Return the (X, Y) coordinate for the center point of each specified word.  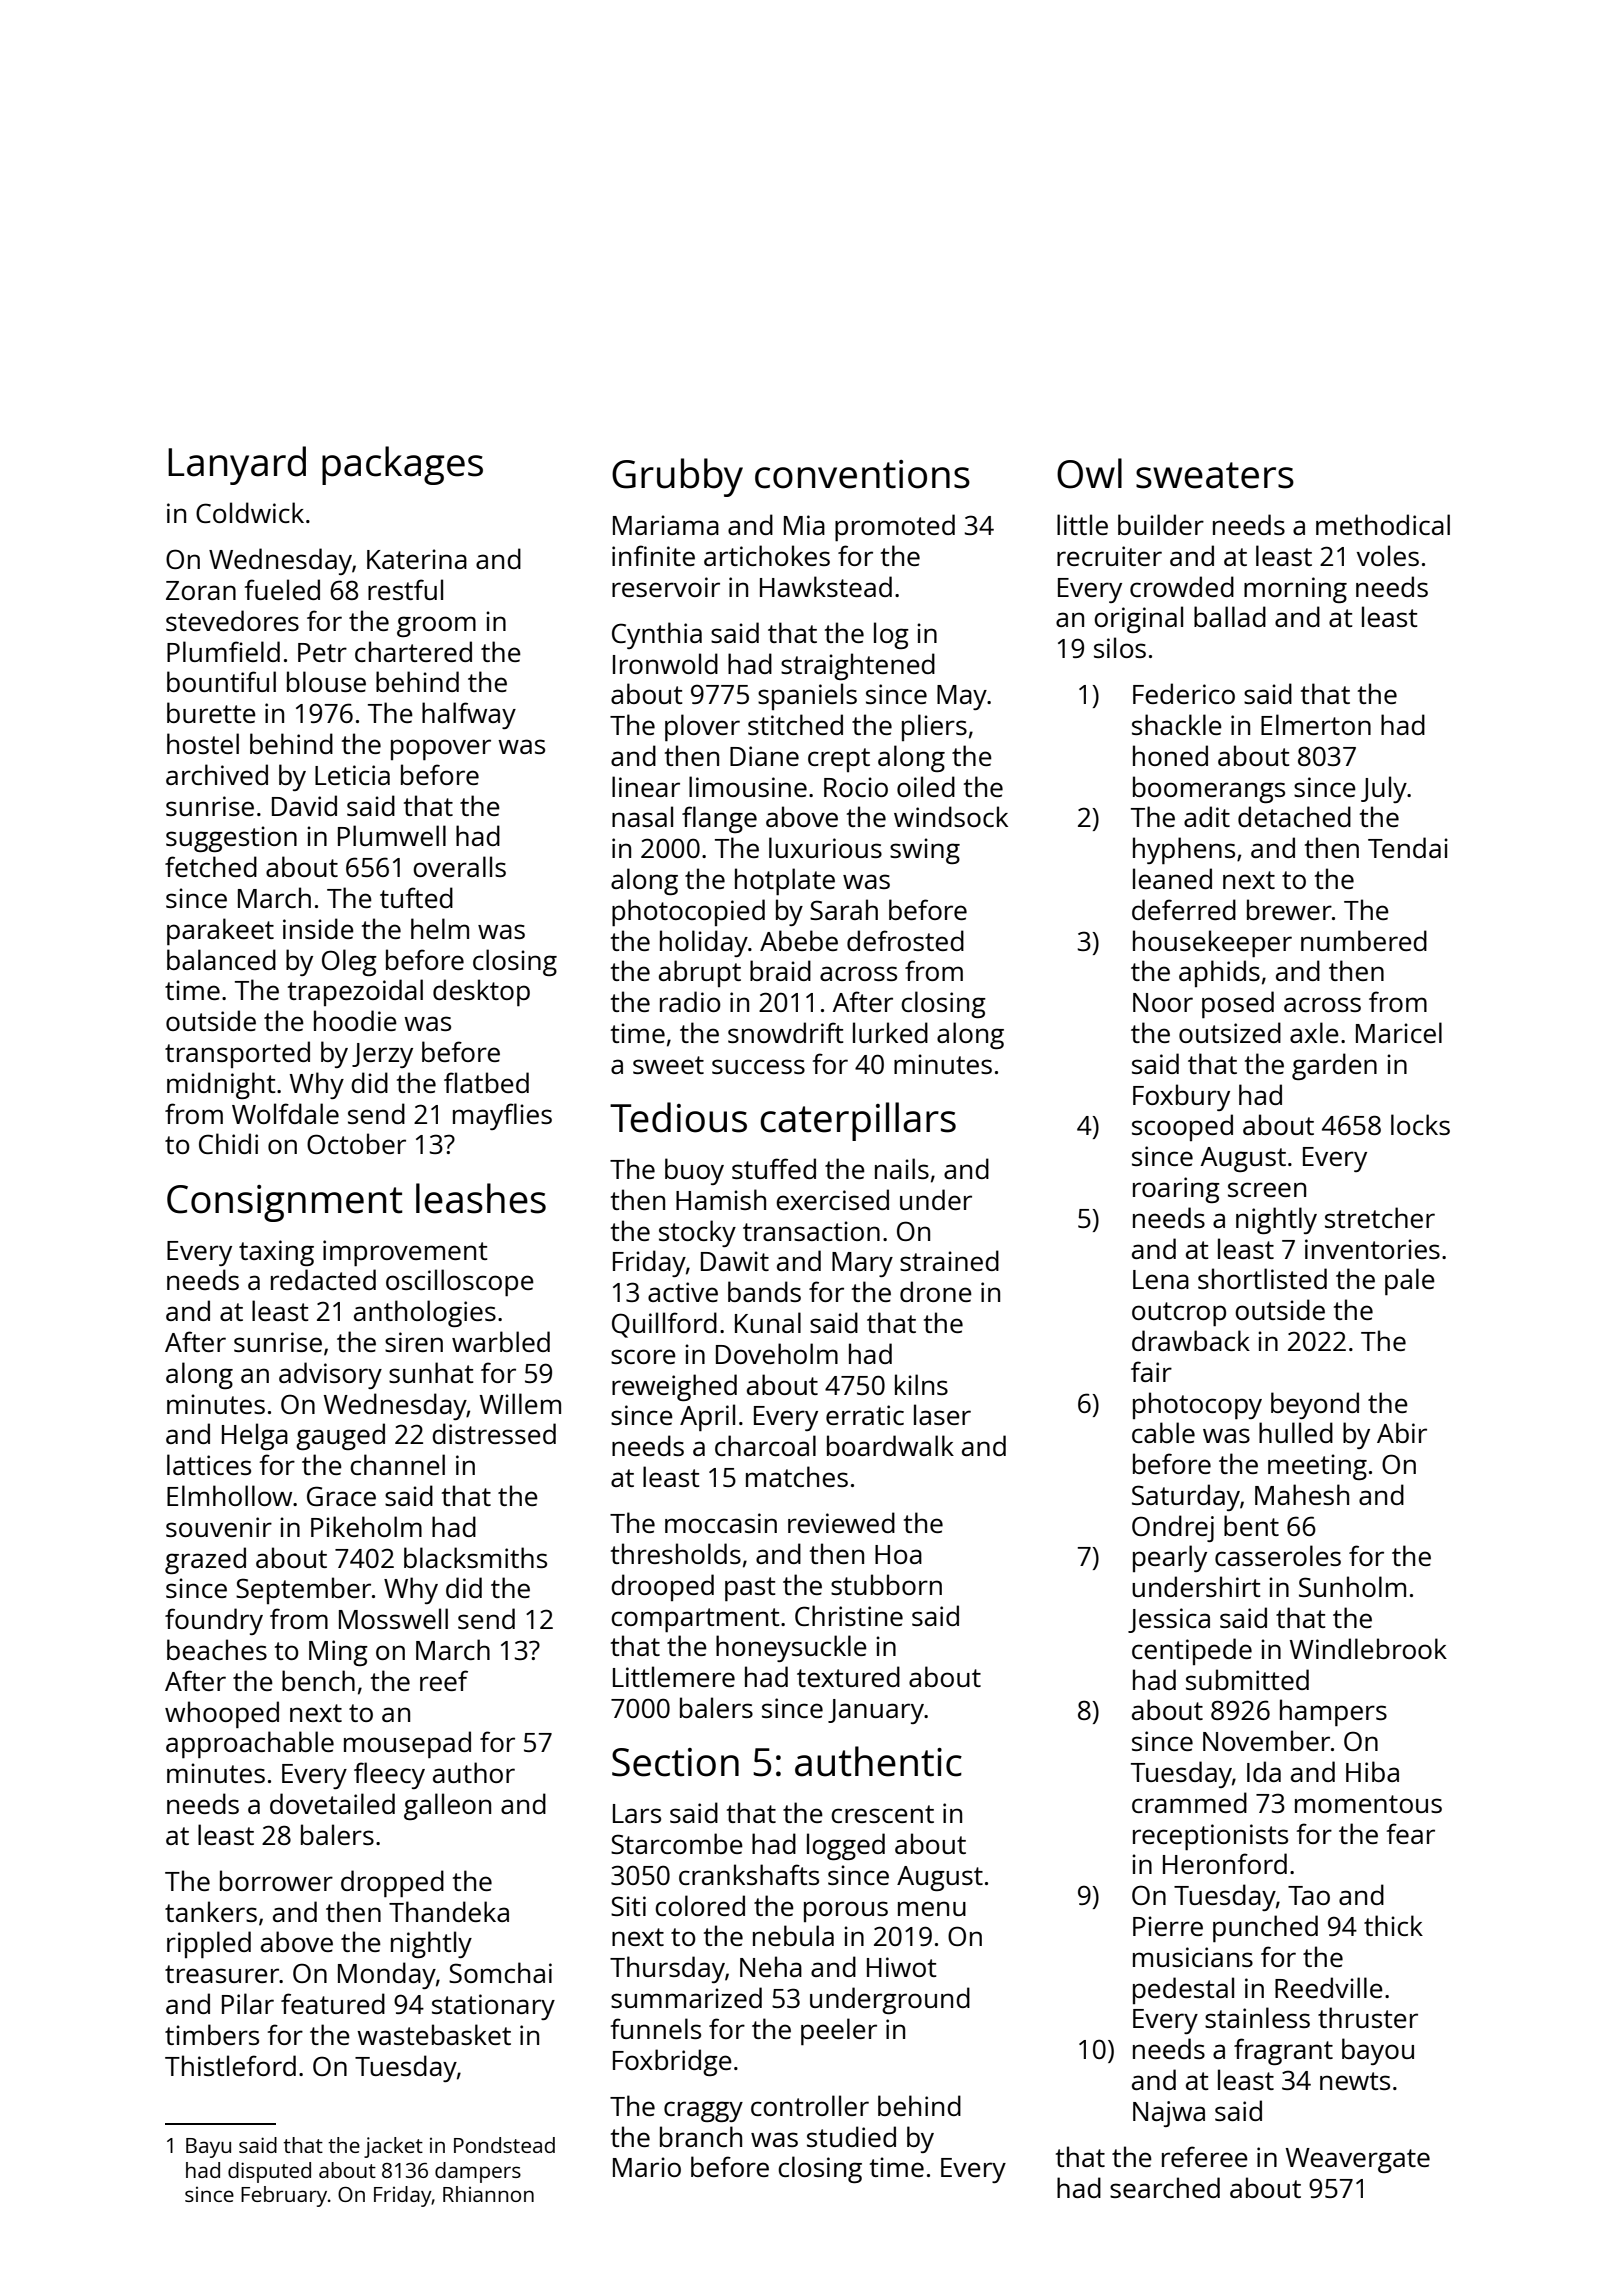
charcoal (765, 1445)
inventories (1372, 1249)
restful (405, 589)
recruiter (1109, 556)
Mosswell (393, 1618)
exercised (832, 1199)
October (356, 1143)
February (284, 2196)
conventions (862, 474)
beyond (1315, 1405)
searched (1165, 2187)
